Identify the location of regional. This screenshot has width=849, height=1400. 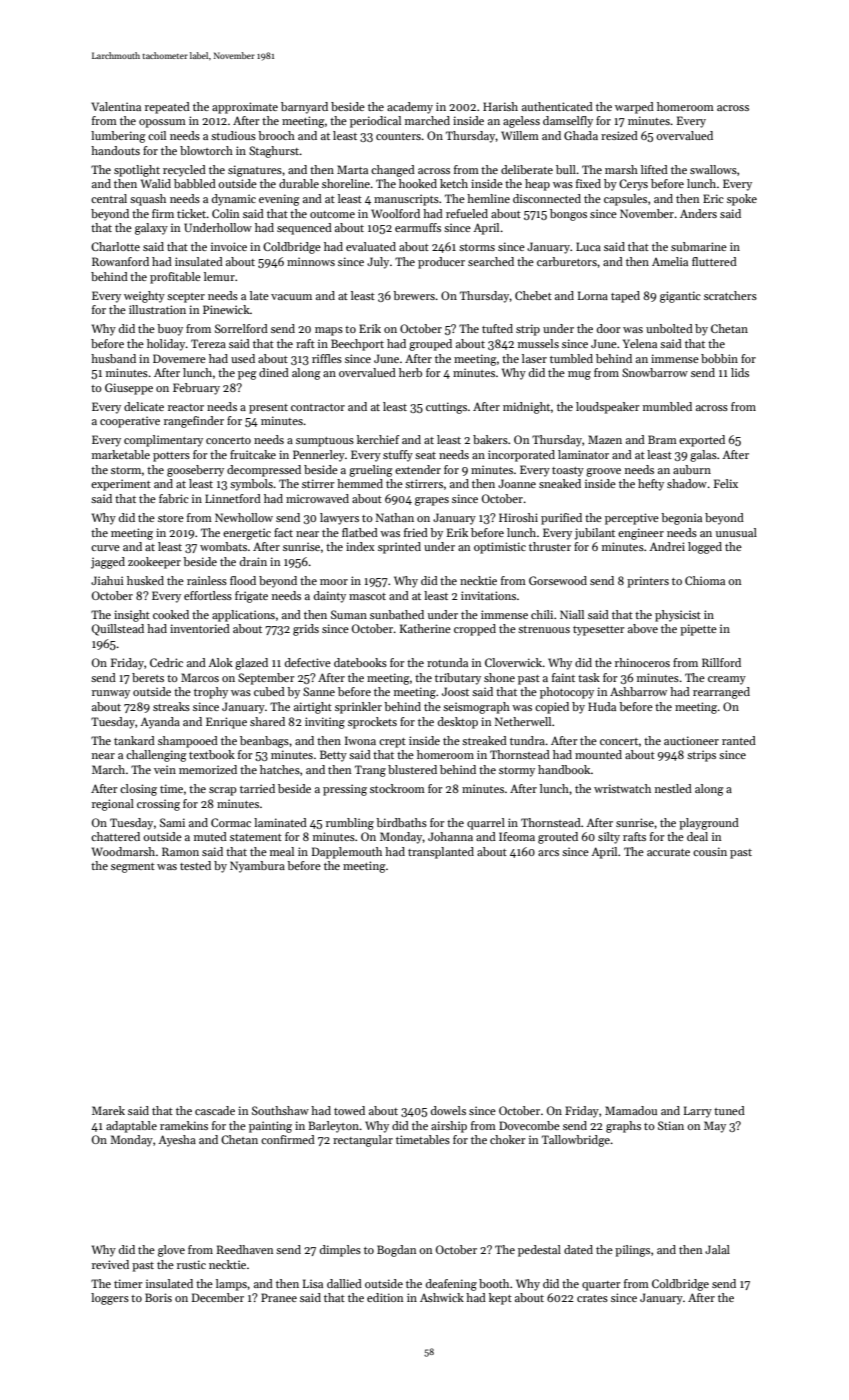
(113, 805).
